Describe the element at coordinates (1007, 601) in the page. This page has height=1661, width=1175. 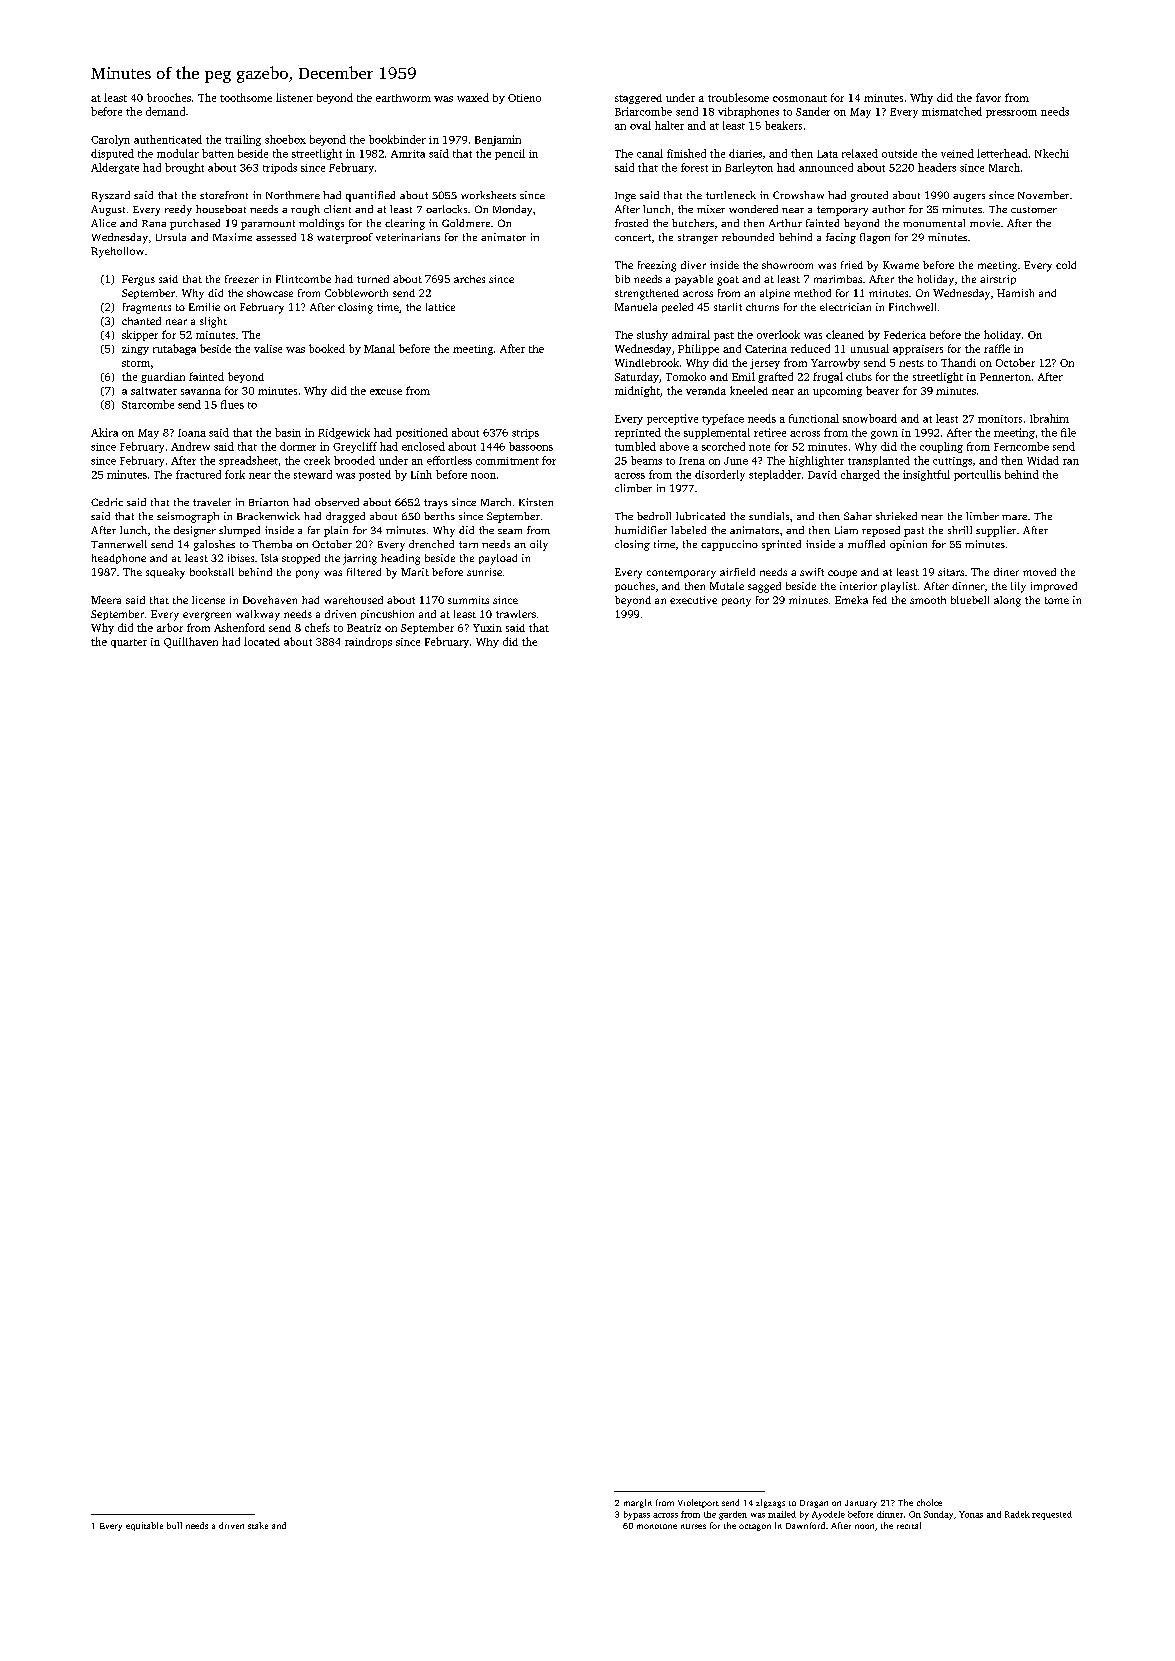
I see `along` at that location.
